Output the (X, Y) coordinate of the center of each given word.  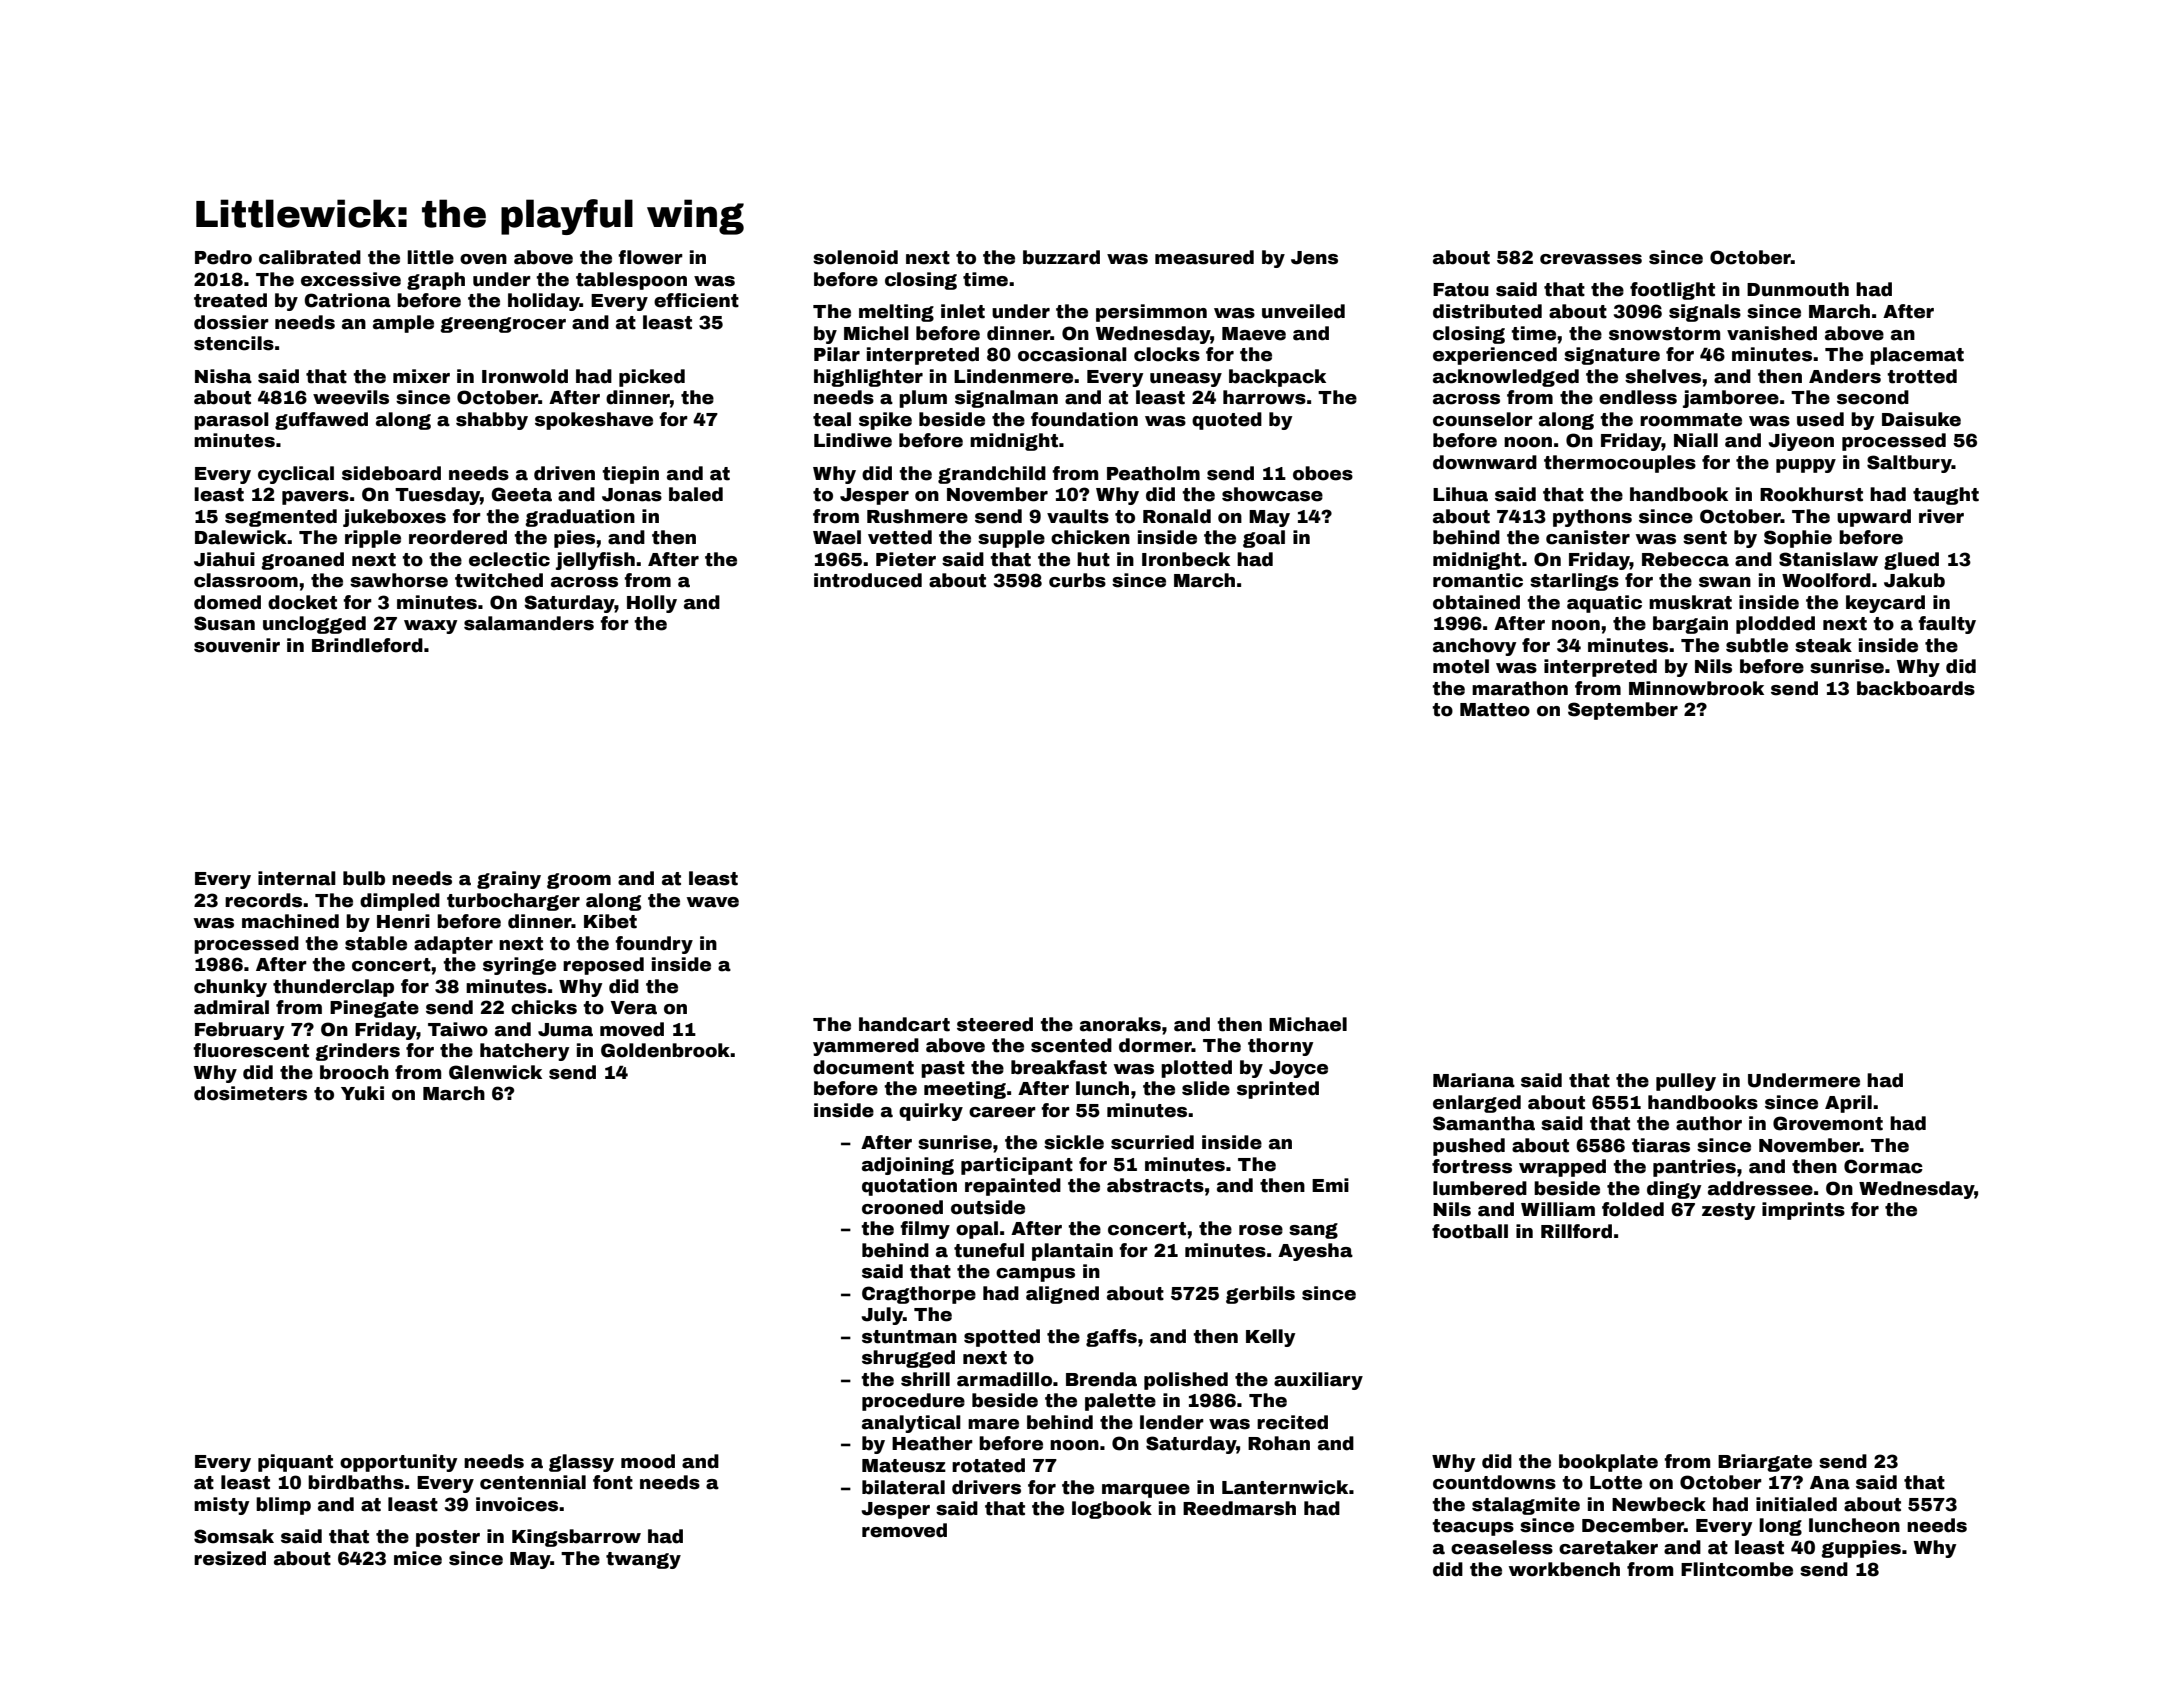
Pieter (906, 559)
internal (297, 878)
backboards (1916, 688)
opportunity (398, 1463)
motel (1461, 666)
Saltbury (1909, 464)
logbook (1112, 1510)
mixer (421, 376)
